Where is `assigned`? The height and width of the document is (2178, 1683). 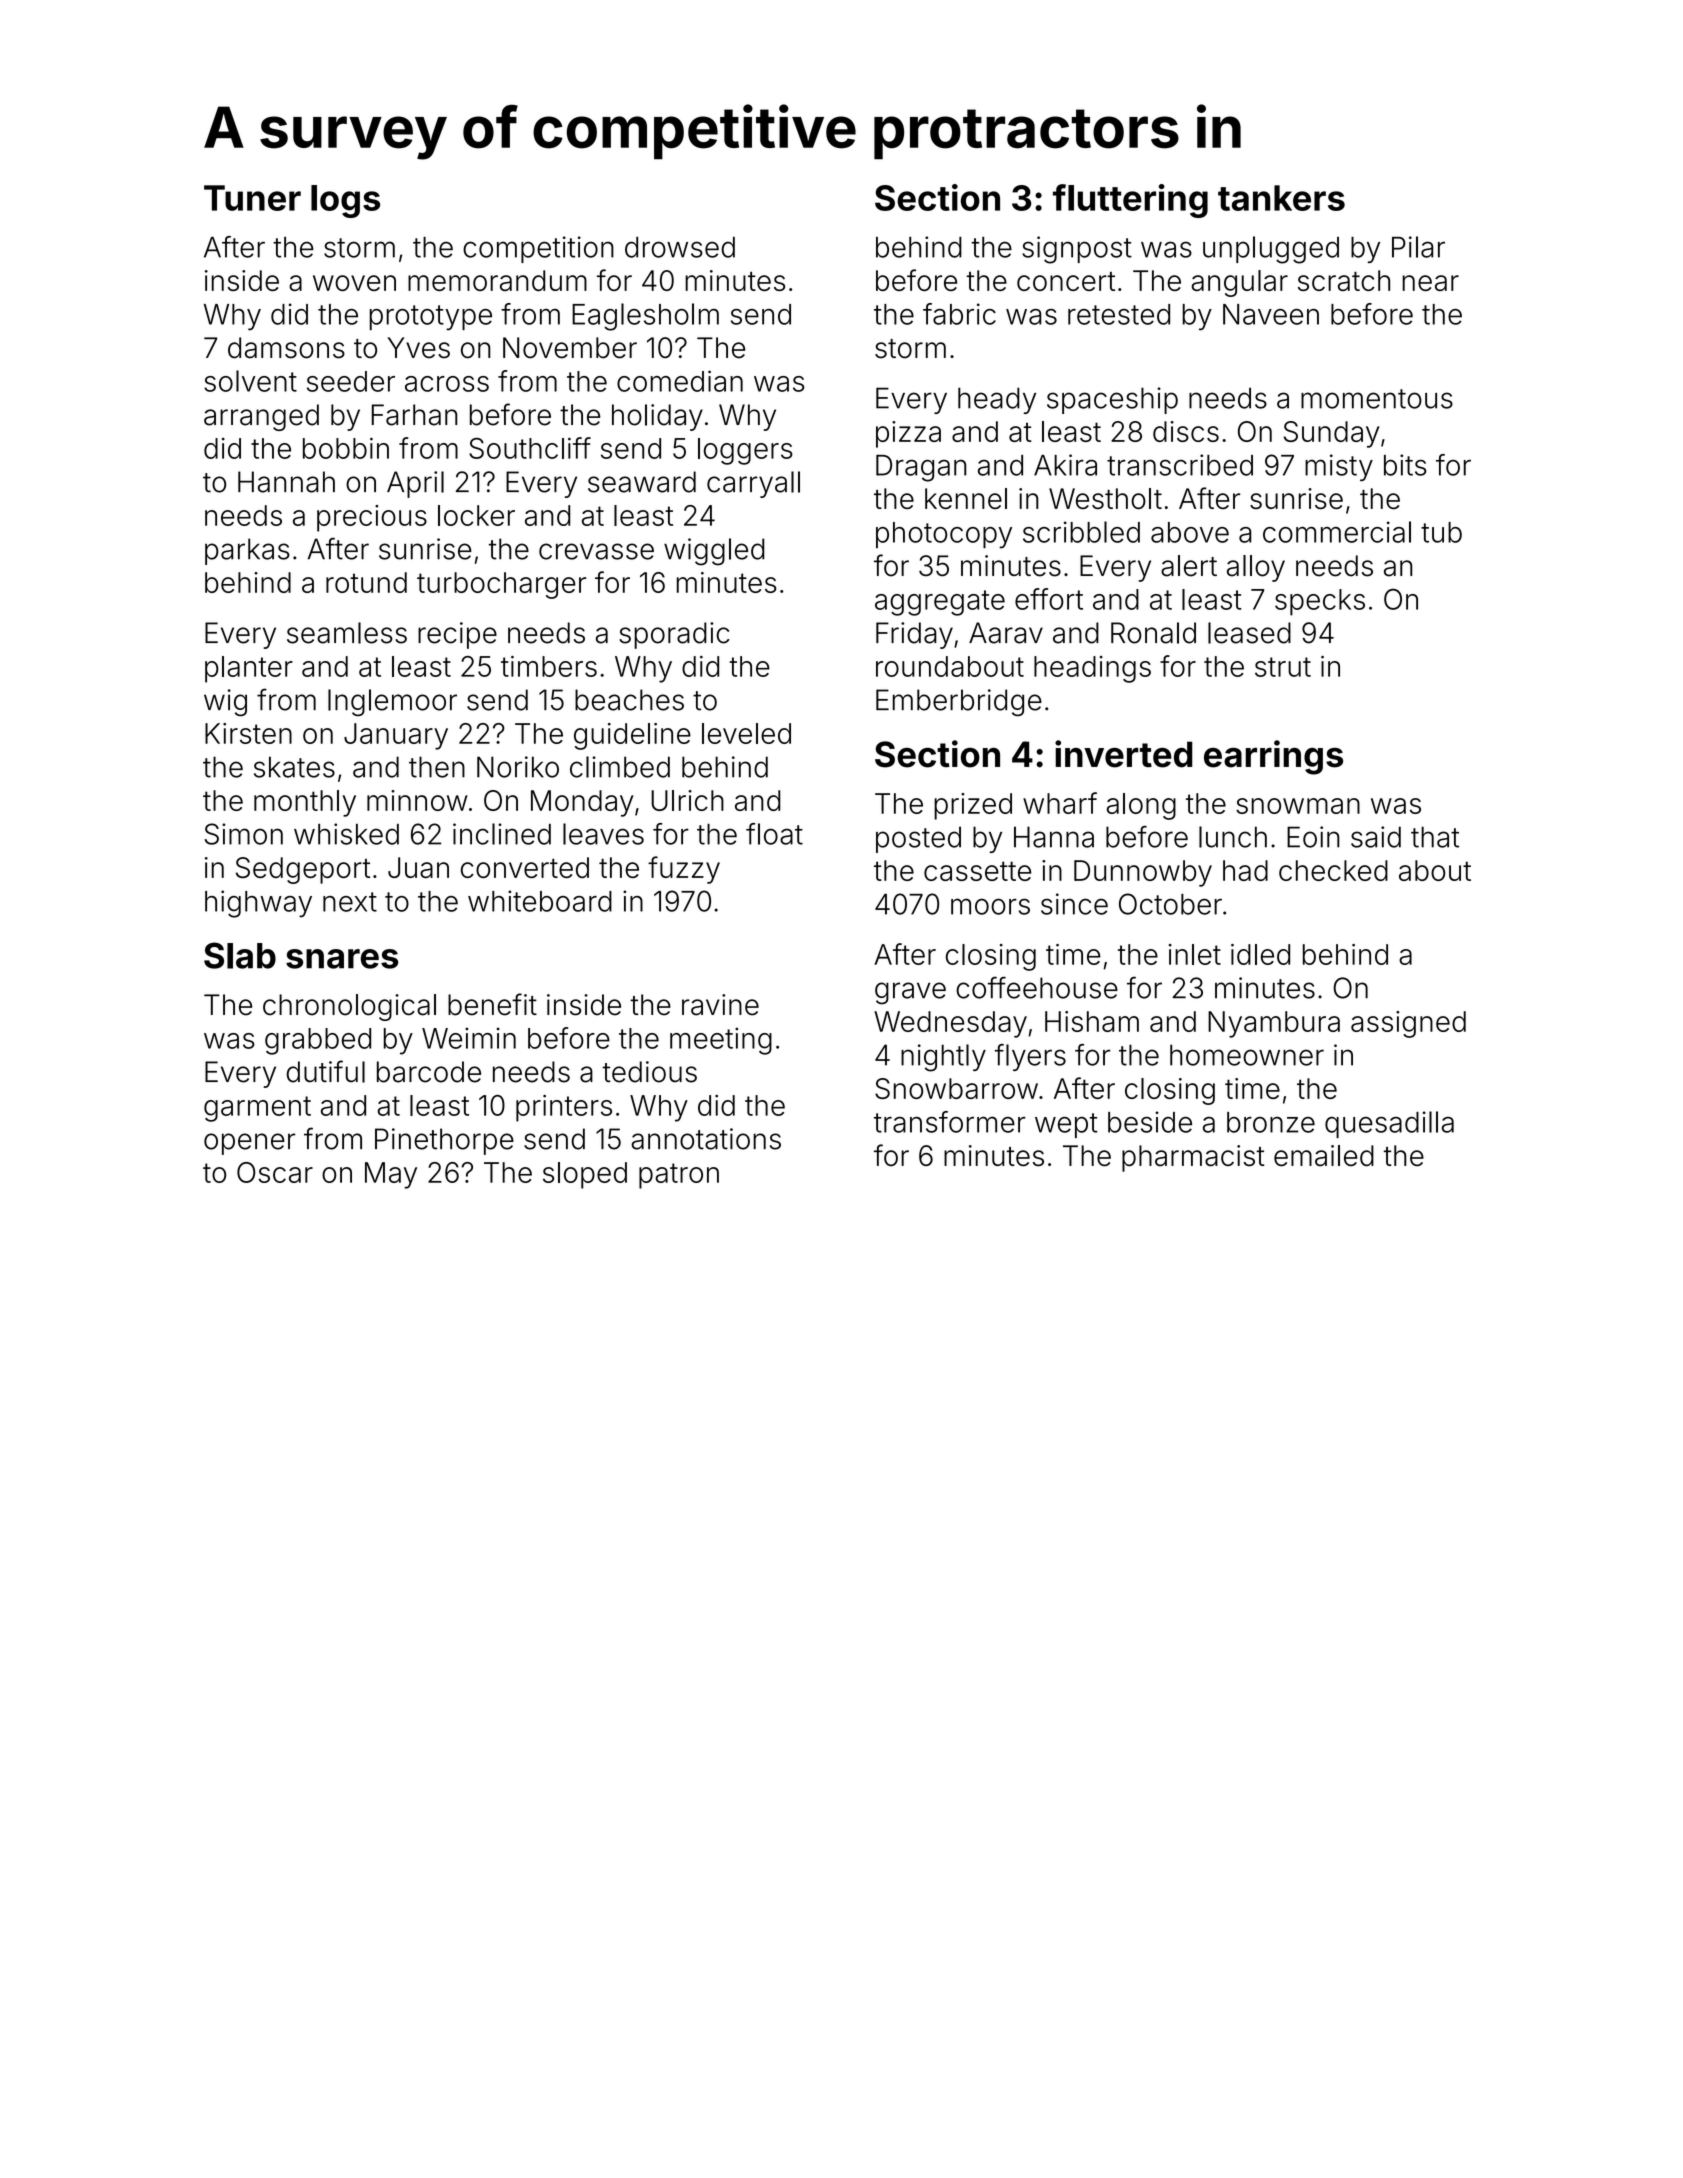 assigned is located at coordinates (1408, 1024).
